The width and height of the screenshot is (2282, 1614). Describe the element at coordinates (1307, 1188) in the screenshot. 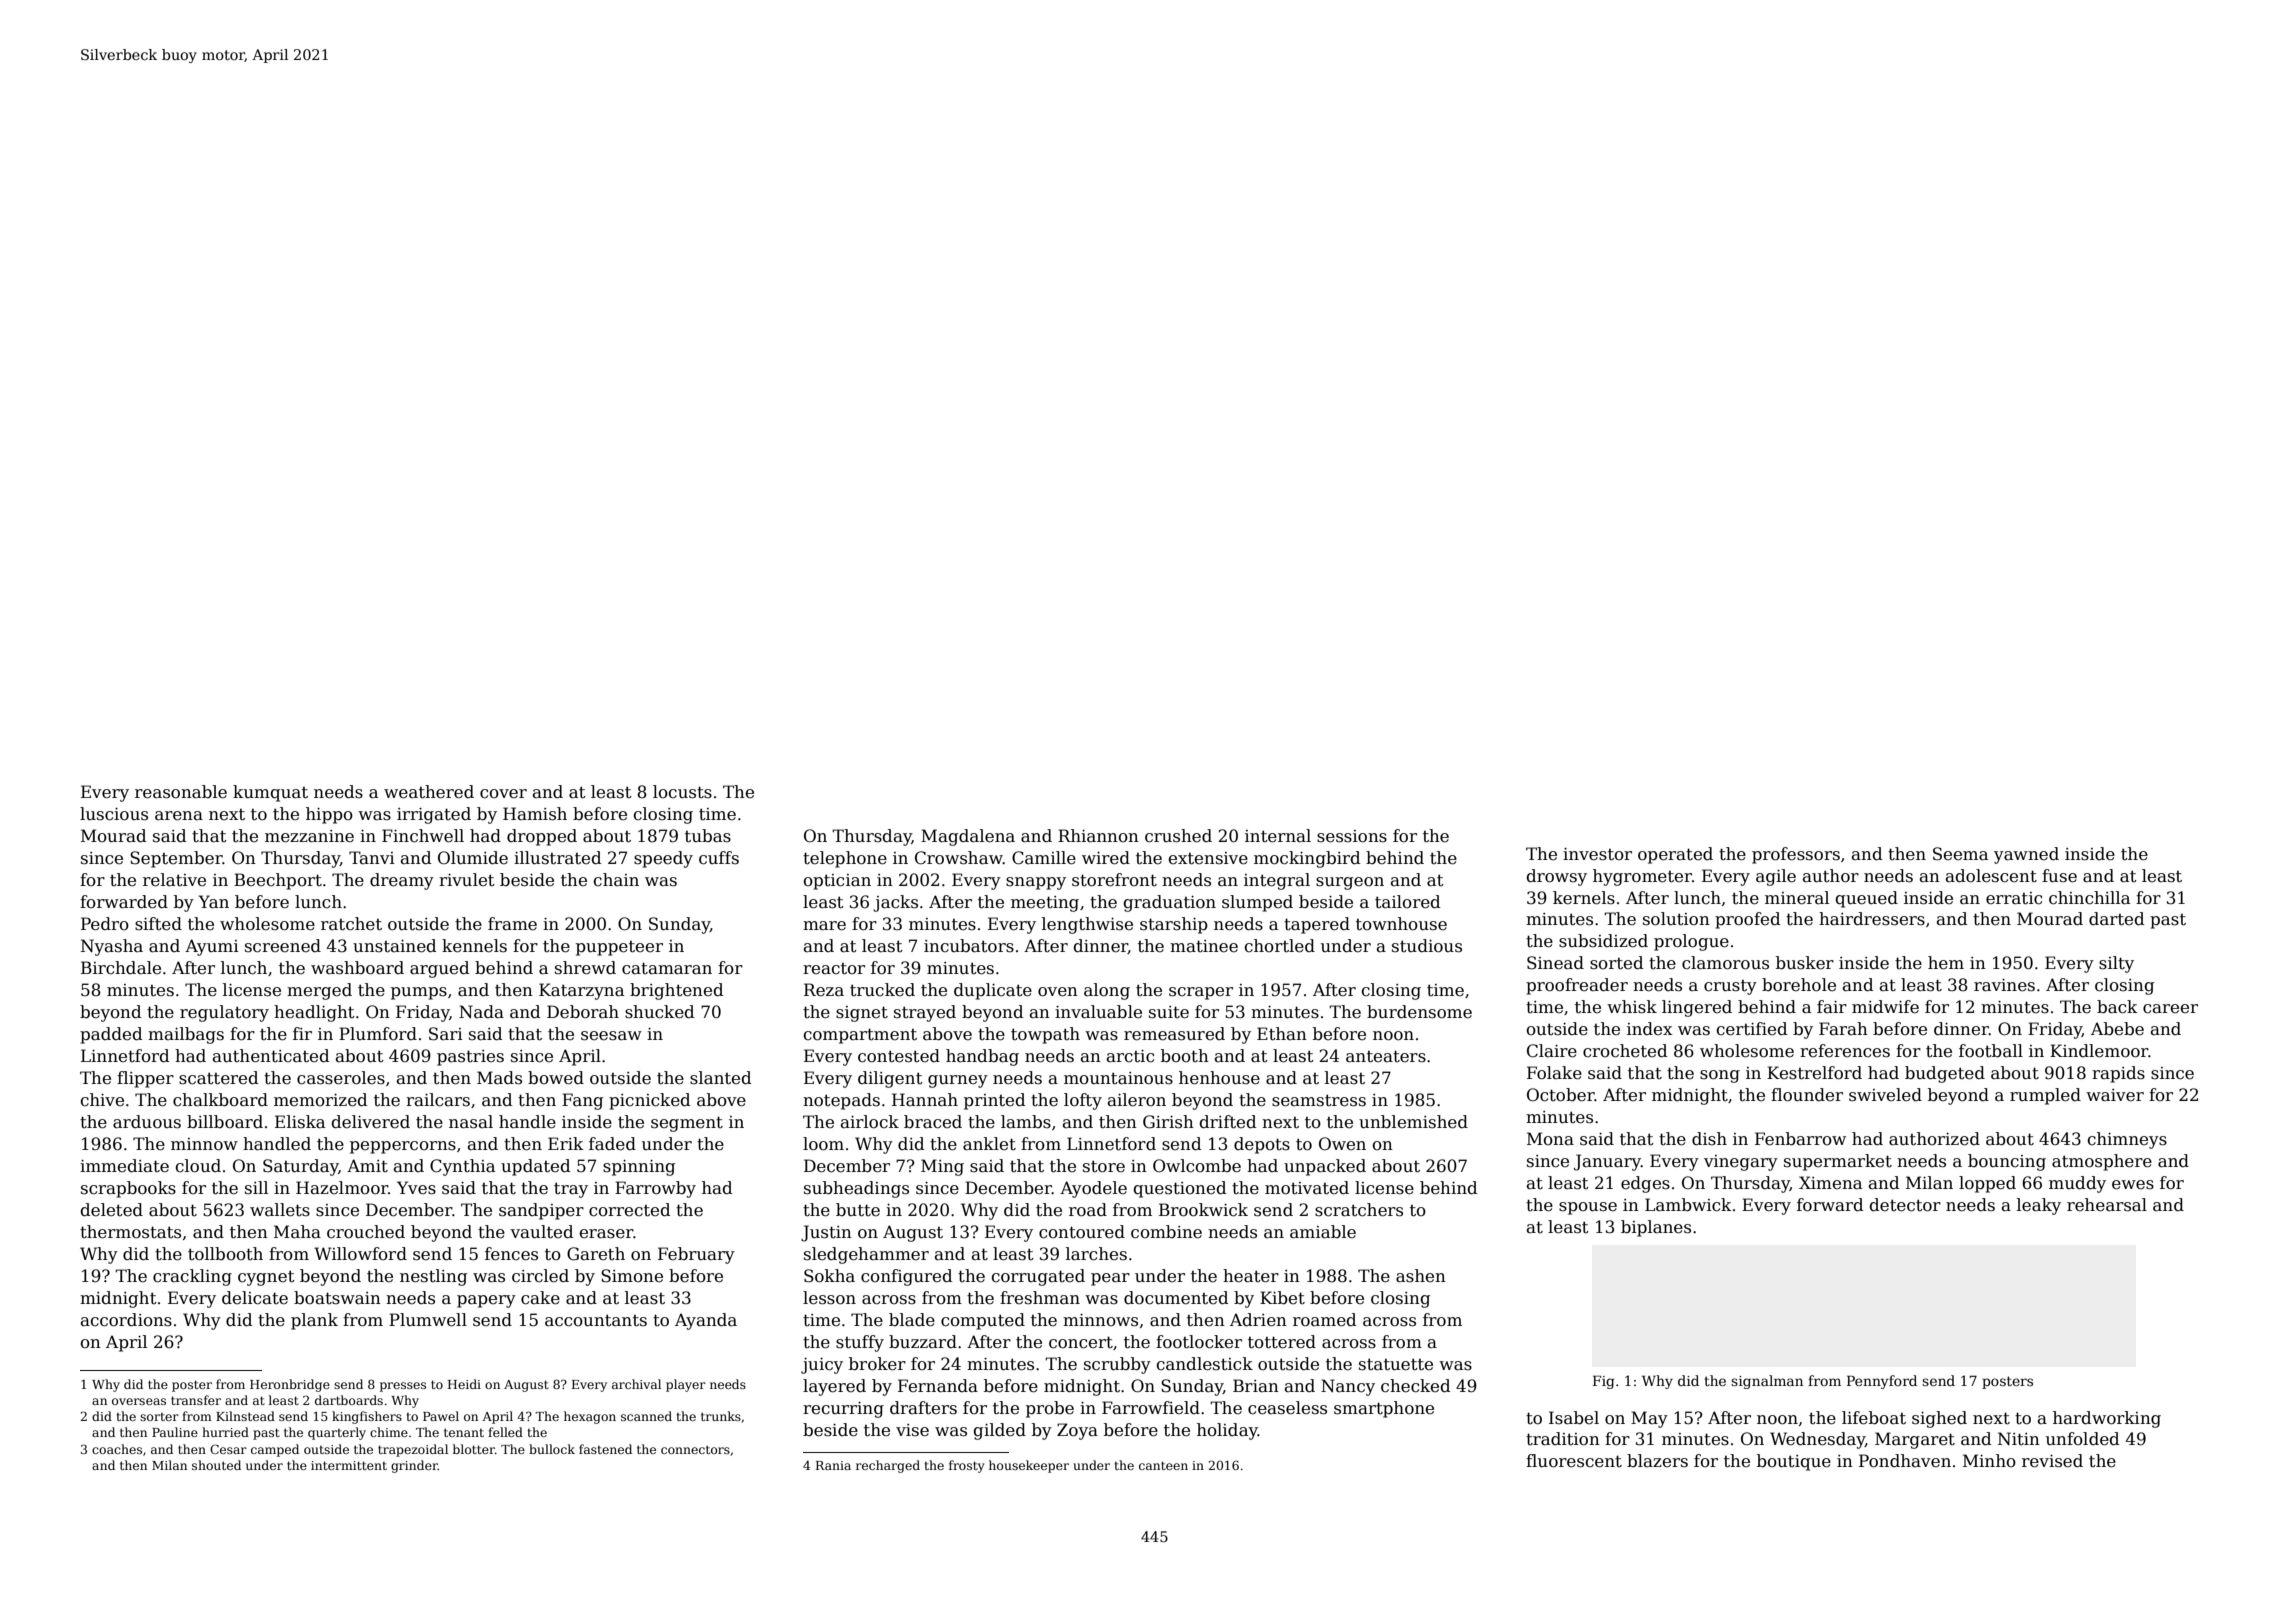

I see `motivated` at that location.
